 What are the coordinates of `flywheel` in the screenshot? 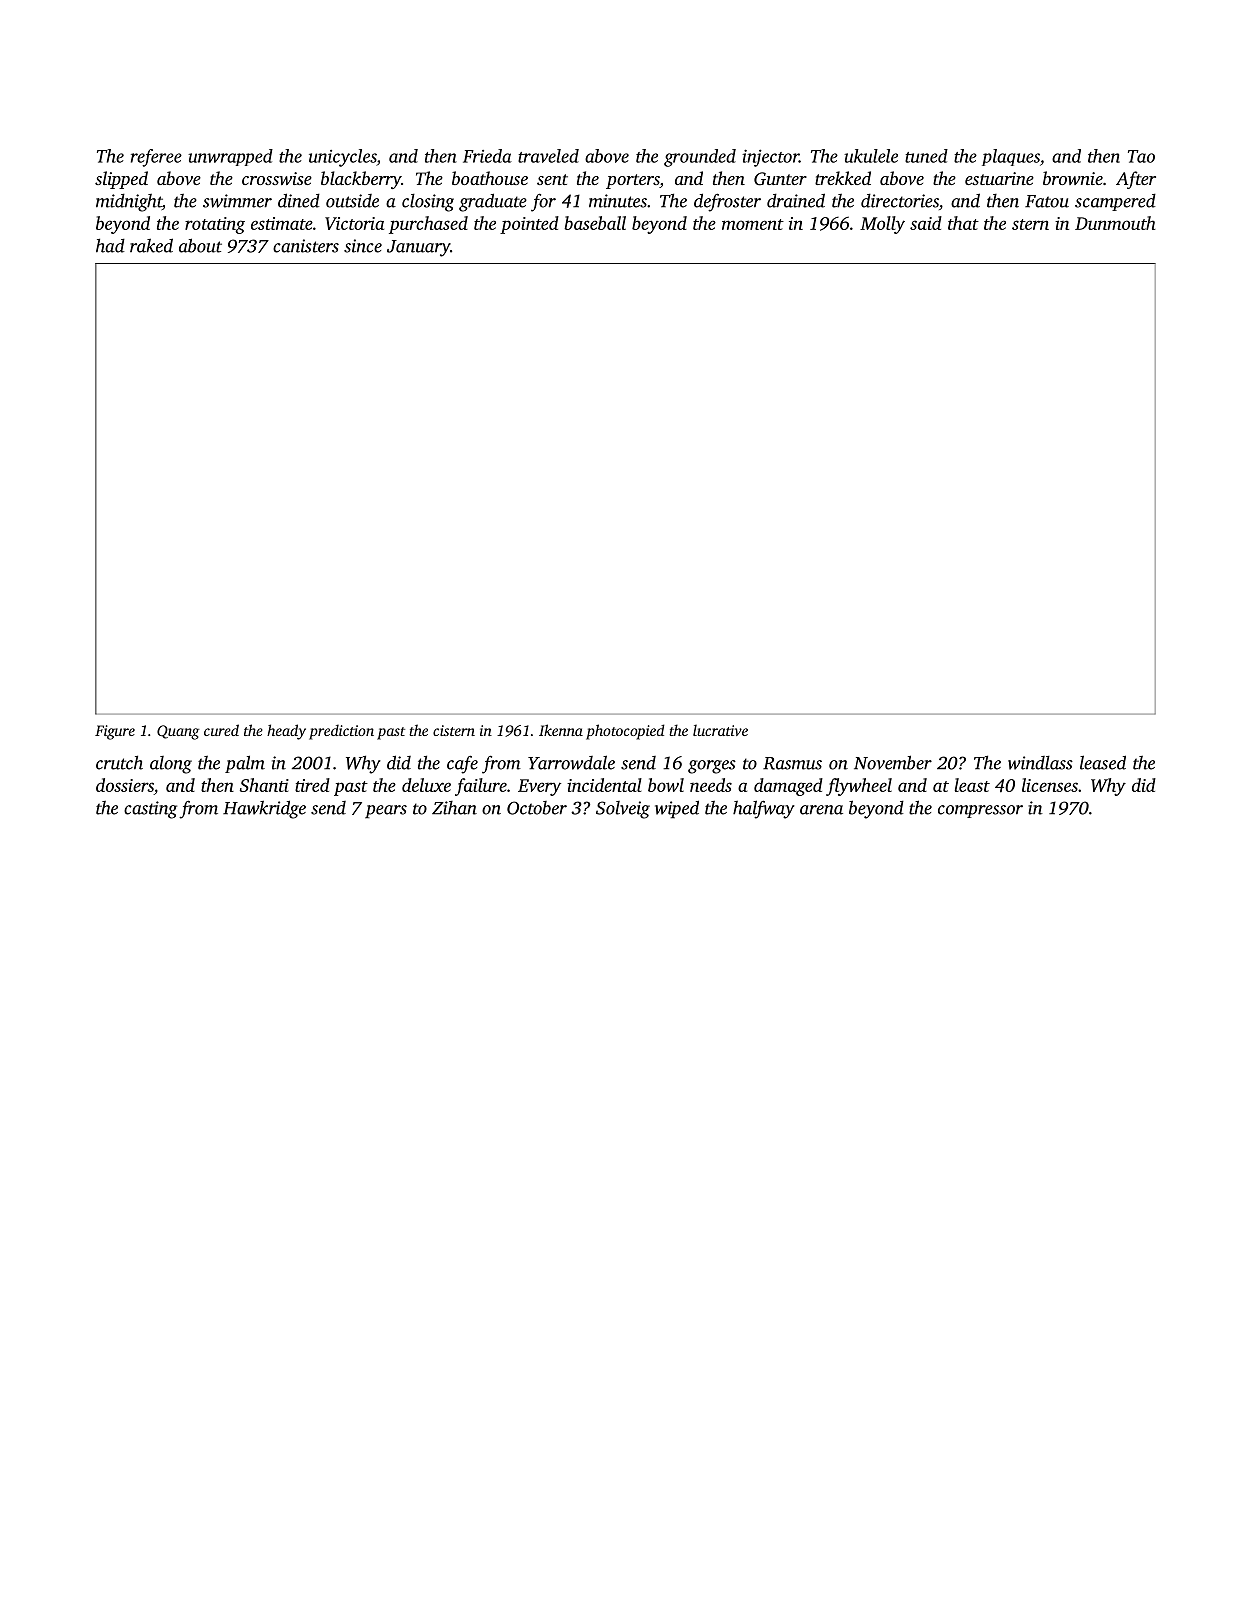 It's located at (859, 787).
